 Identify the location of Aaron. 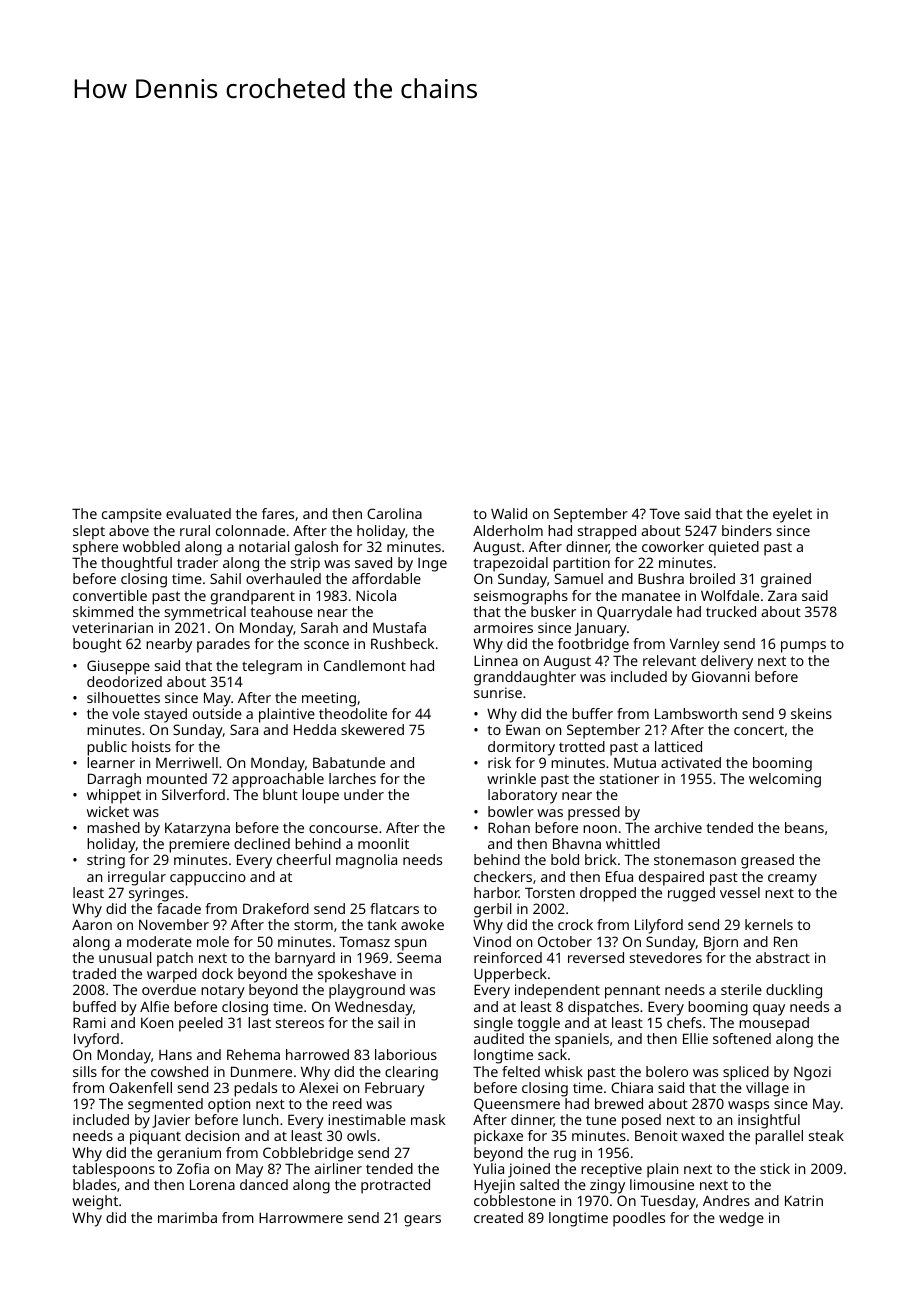
(92, 925).
